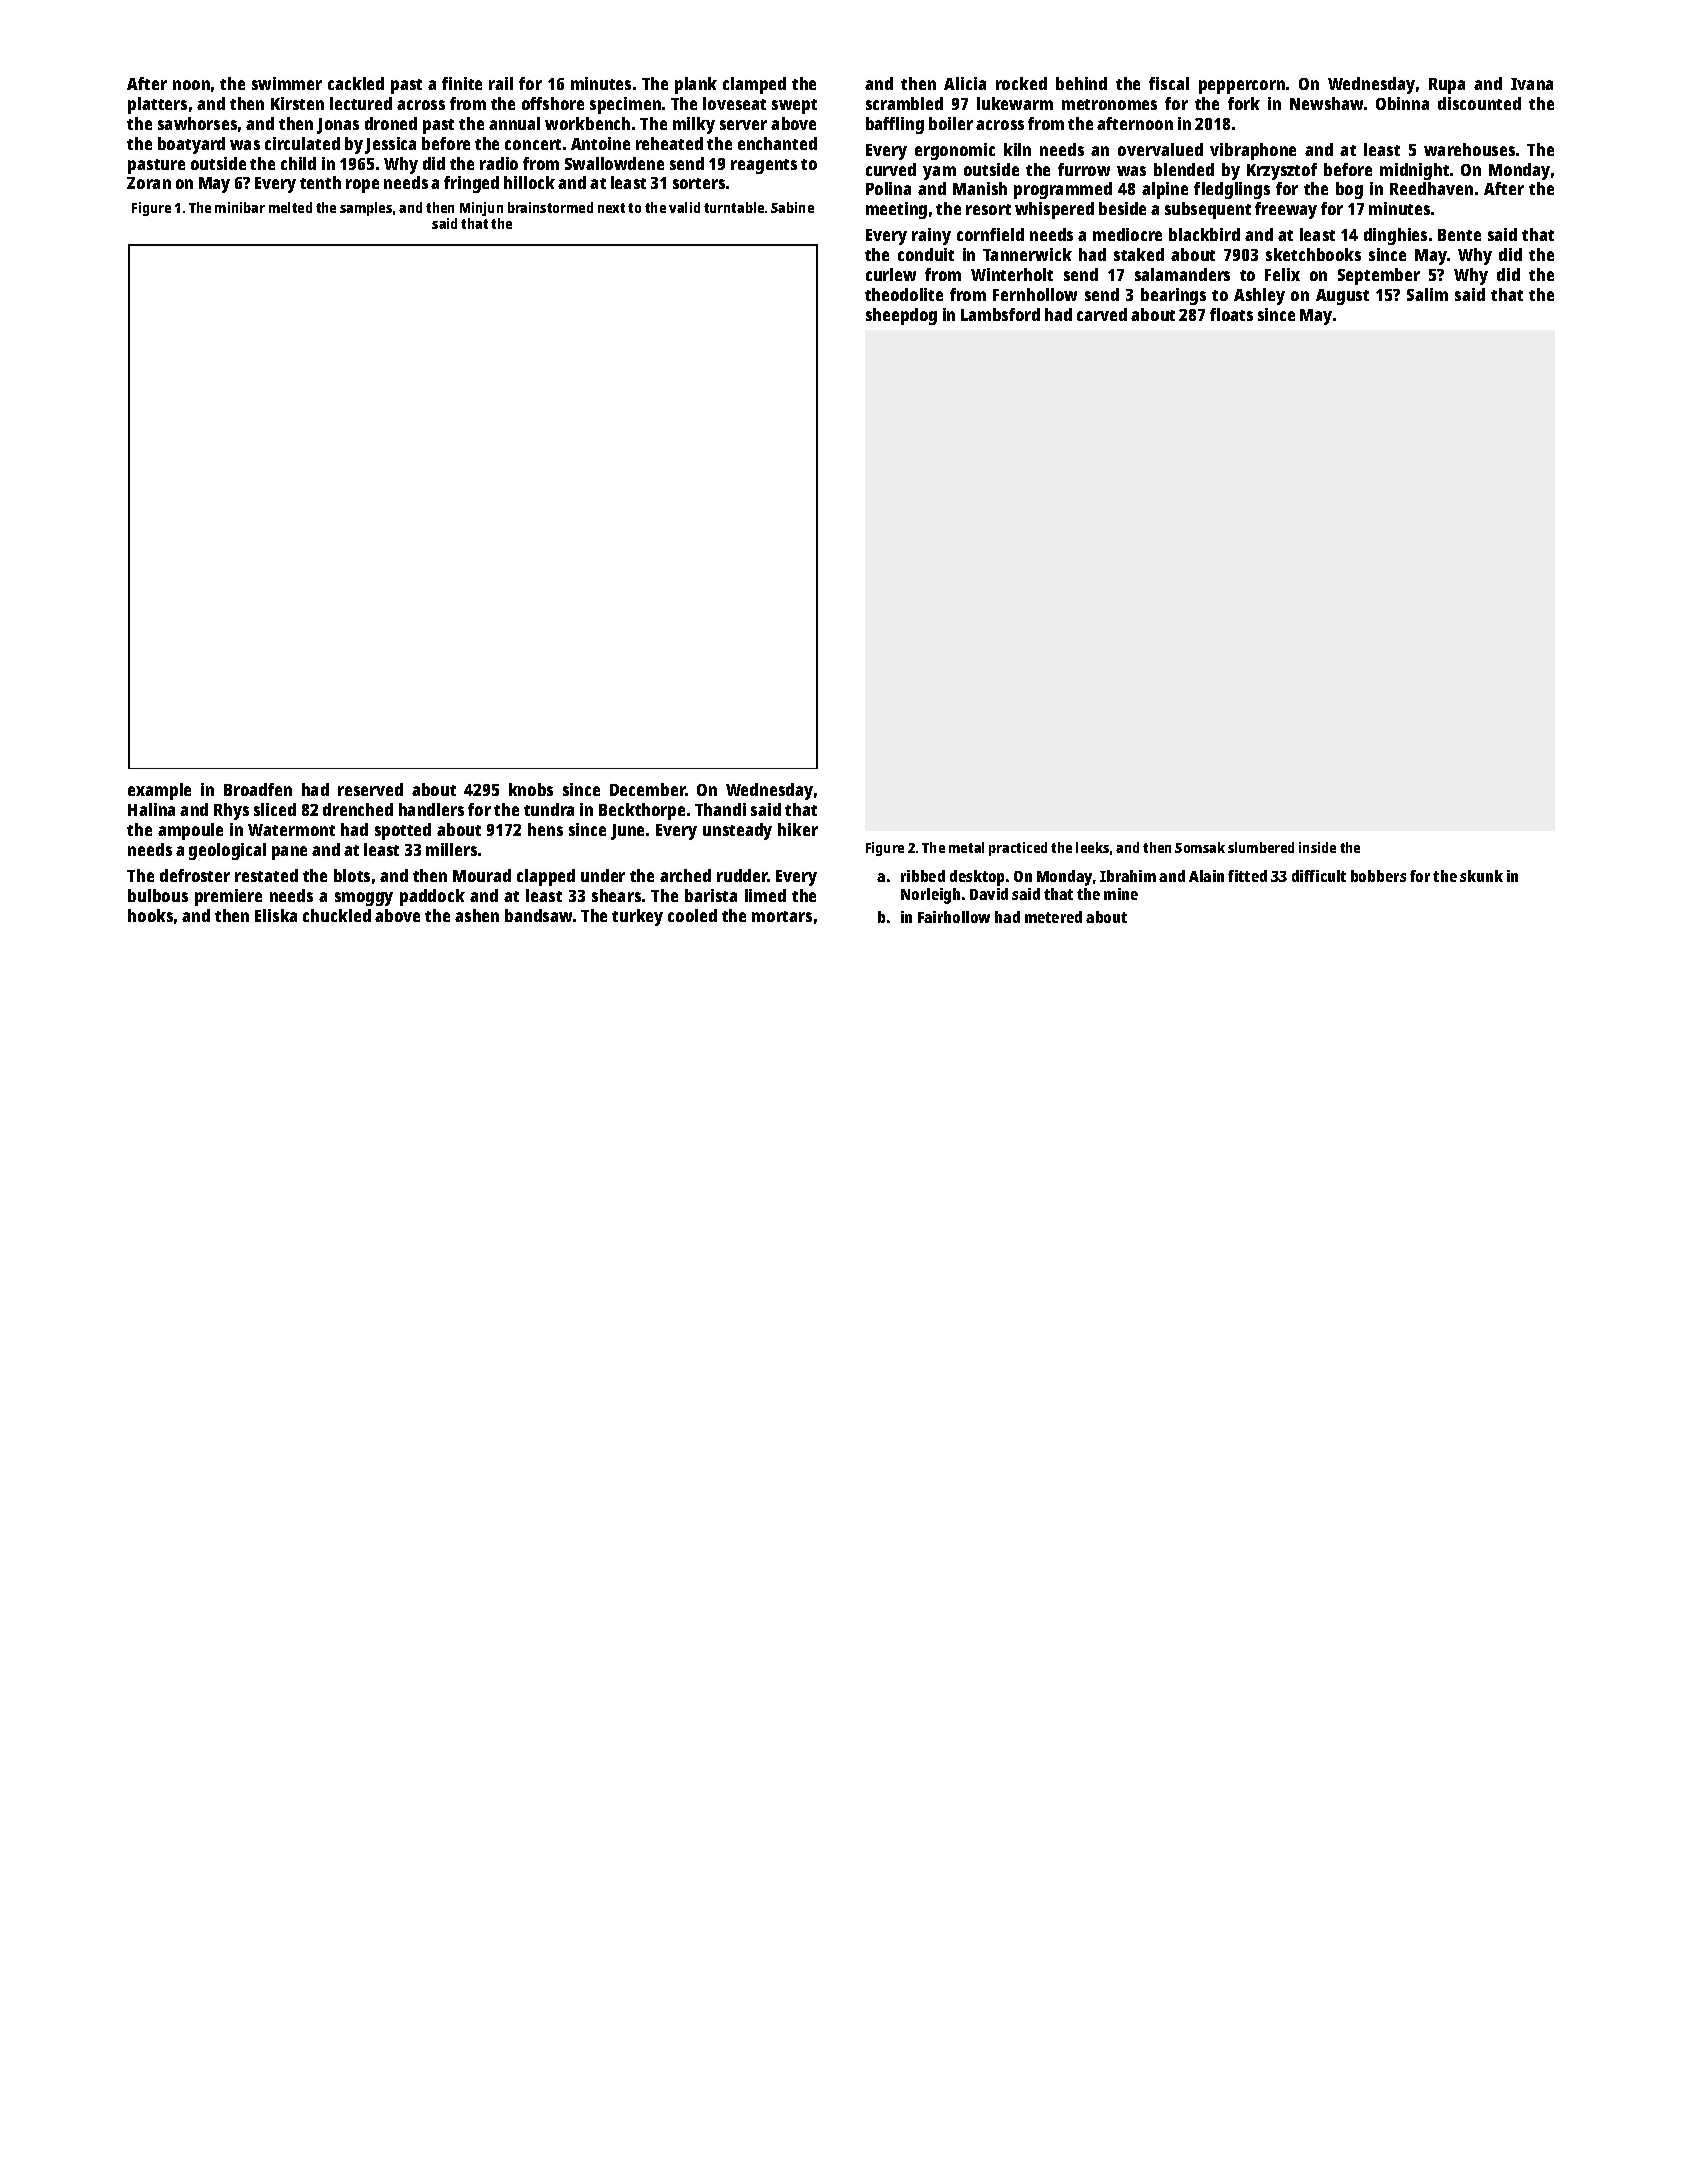  What do you see at coordinates (531, 789) in the page?
I see `knobs` at bounding box center [531, 789].
